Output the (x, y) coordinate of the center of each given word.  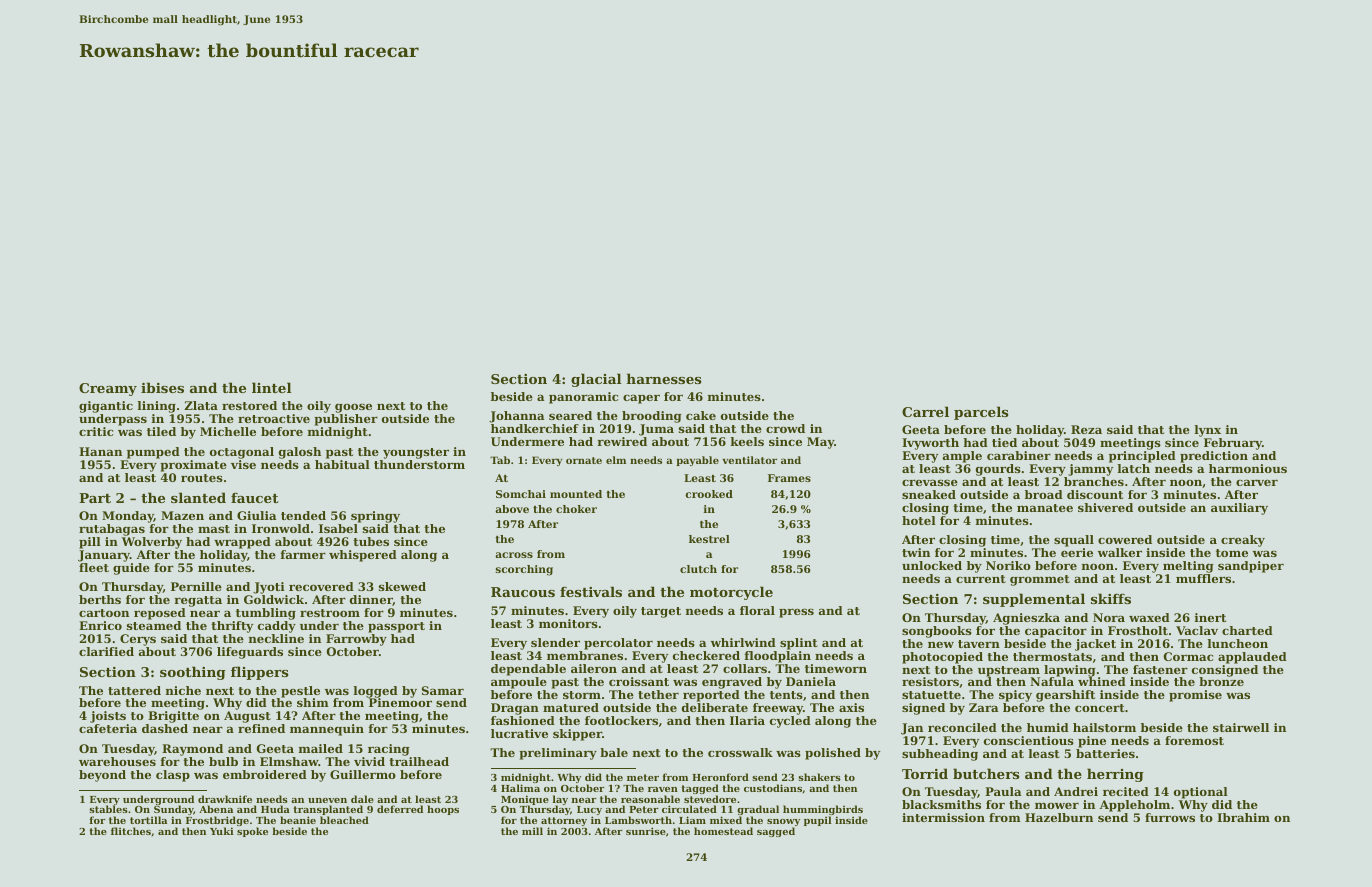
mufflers (1203, 578)
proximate (193, 466)
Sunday (173, 811)
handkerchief (535, 428)
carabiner (1019, 455)
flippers (260, 673)
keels (747, 441)
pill (90, 543)
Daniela (811, 681)
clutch (698, 569)
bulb (223, 761)
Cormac (1188, 656)
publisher (346, 420)
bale (614, 752)
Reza (1086, 429)
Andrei (1076, 791)
